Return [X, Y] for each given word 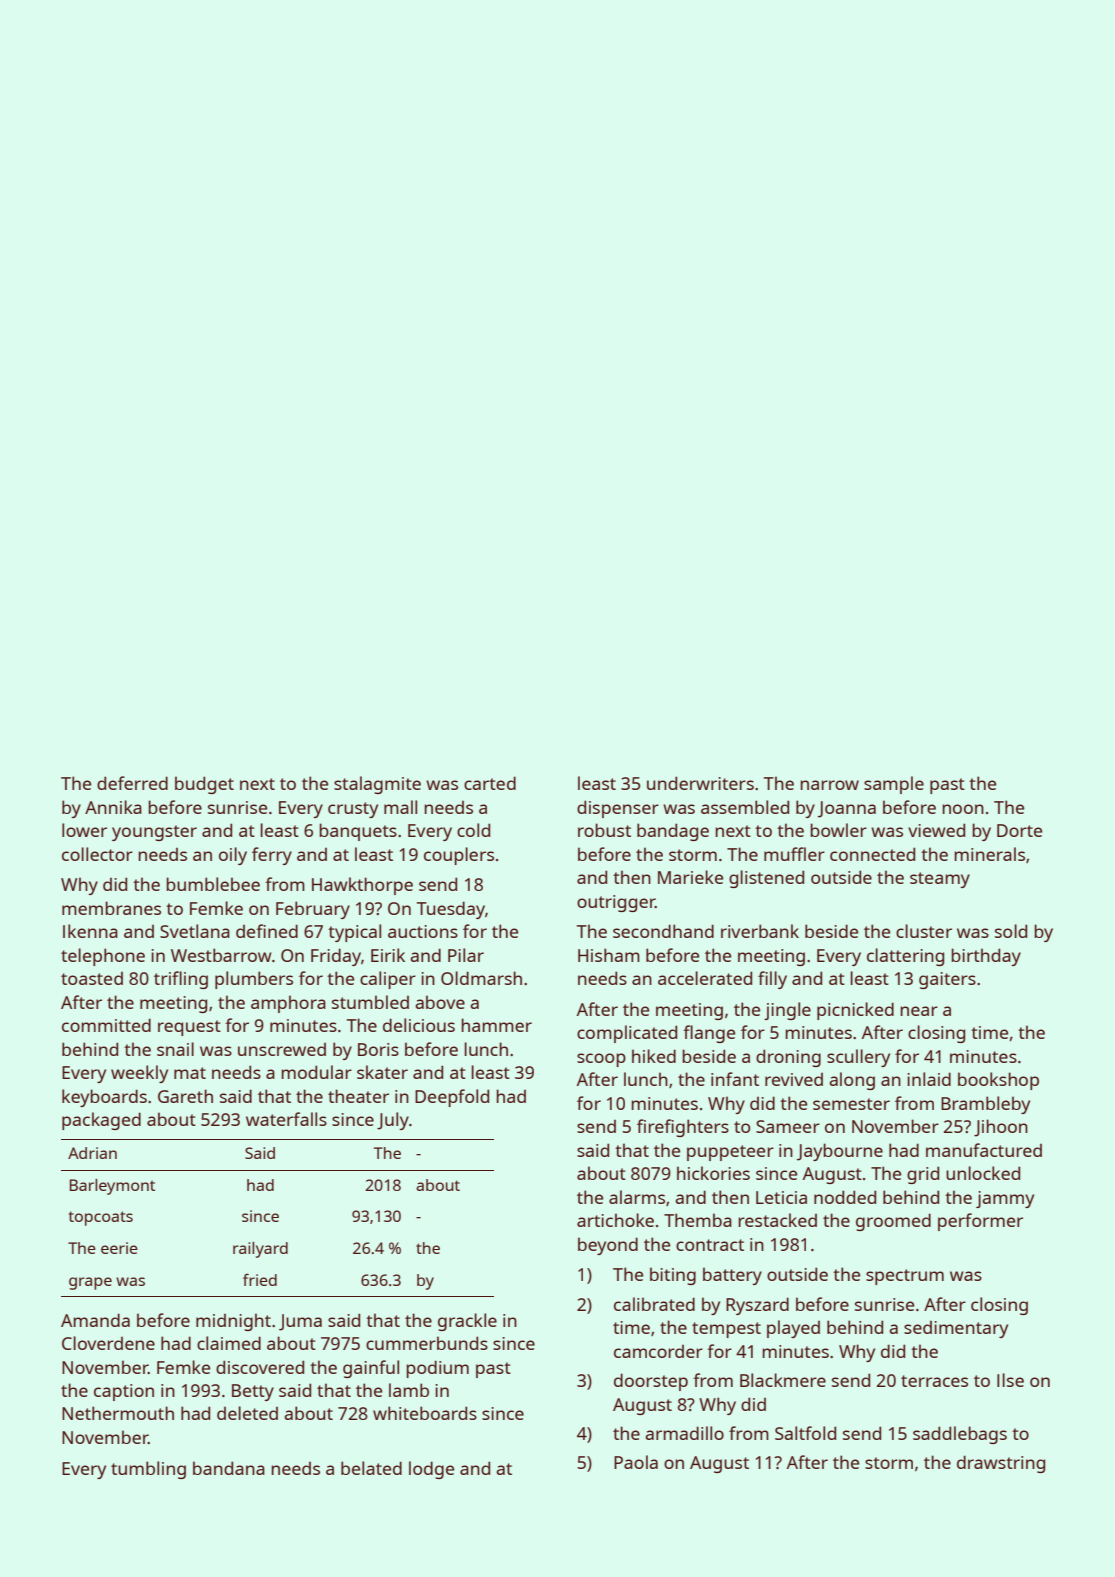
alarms [637, 1197]
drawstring [1001, 1464]
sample [894, 785]
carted [490, 783]
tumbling [148, 1470]
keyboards [104, 1098]
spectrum [905, 1277]
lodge [431, 1470]
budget [204, 785]
